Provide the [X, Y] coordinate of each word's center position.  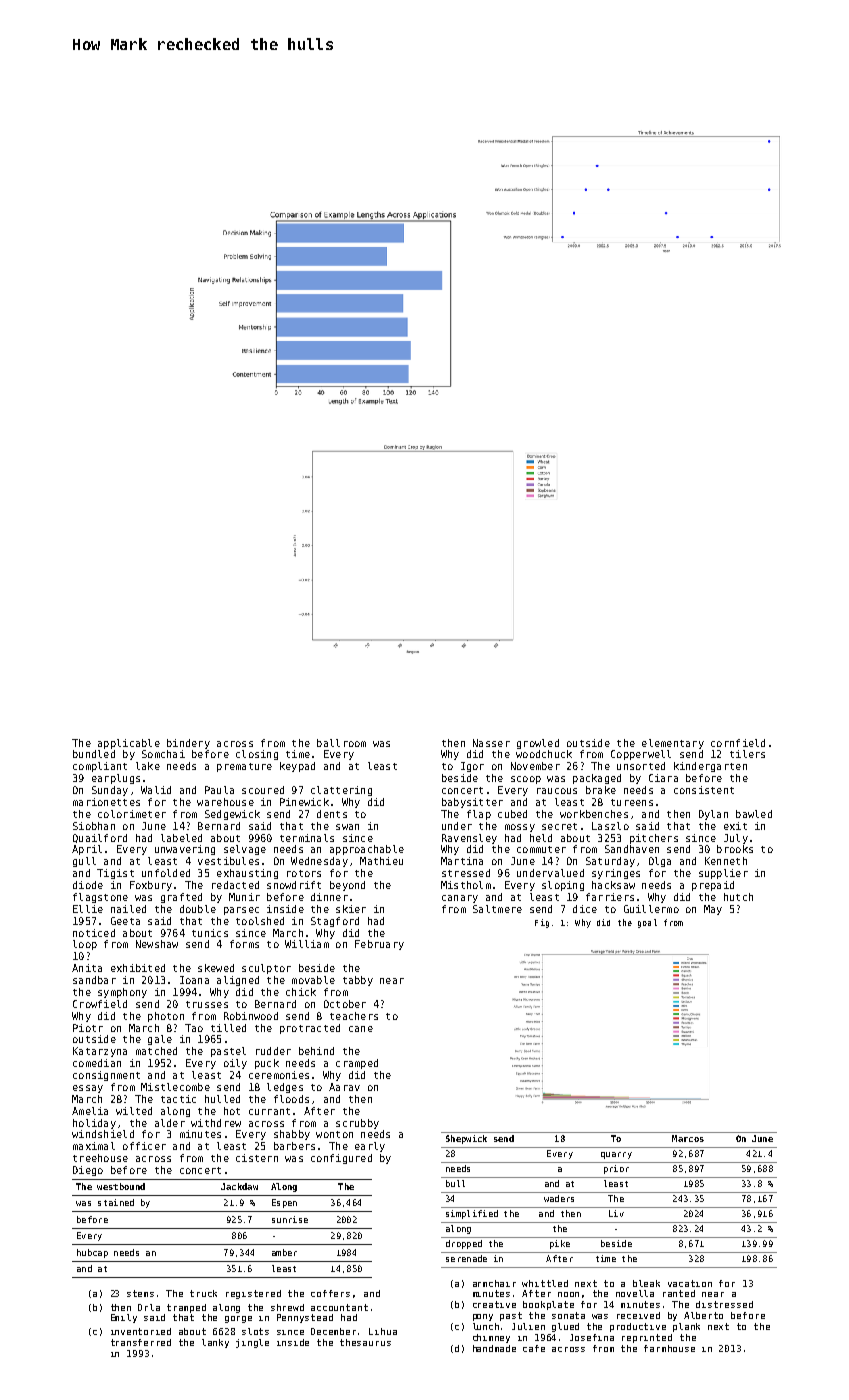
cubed [512, 814]
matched [156, 1051]
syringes [616, 874]
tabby [358, 981]
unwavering [185, 850]
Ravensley [469, 839]
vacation [690, 1283]
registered [253, 1294]
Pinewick [304, 802]
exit [735, 826]
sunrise [290, 1219]
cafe [534, 1348]
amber [284, 1252]
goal [647, 923]
